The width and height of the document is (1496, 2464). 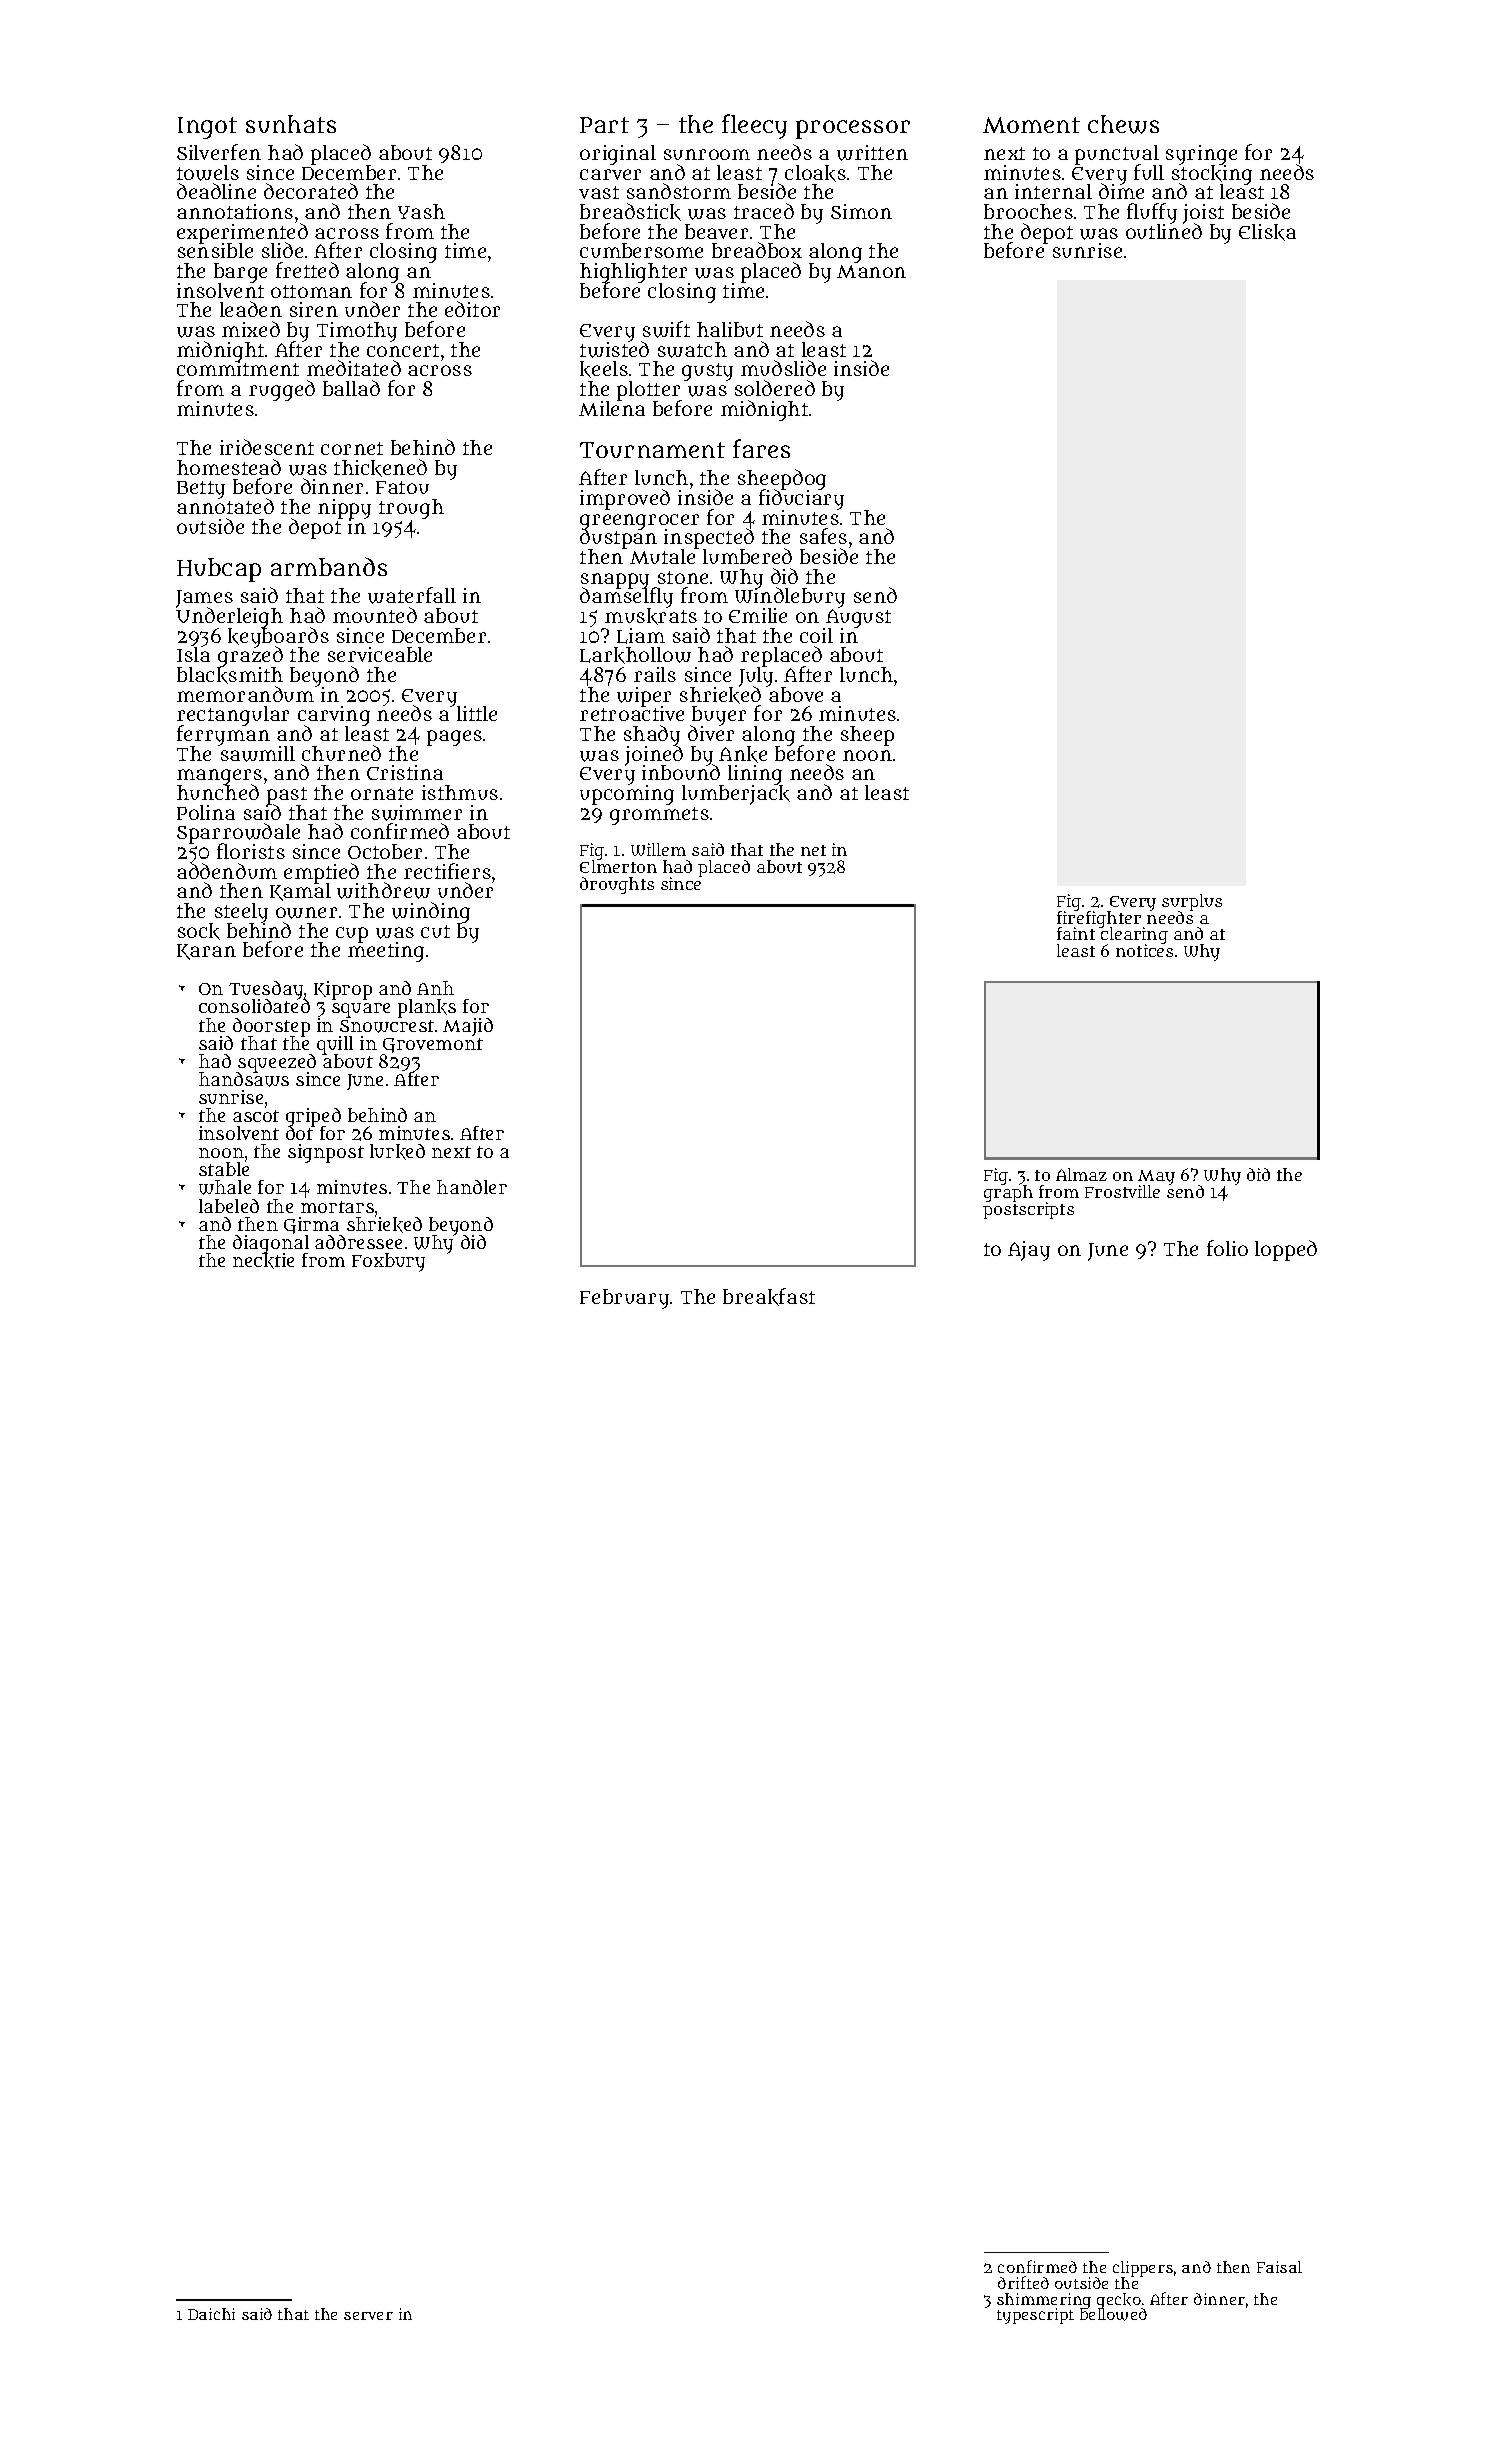 What do you see at coordinates (769, 1297) in the document?
I see `breakfast` at bounding box center [769, 1297].
